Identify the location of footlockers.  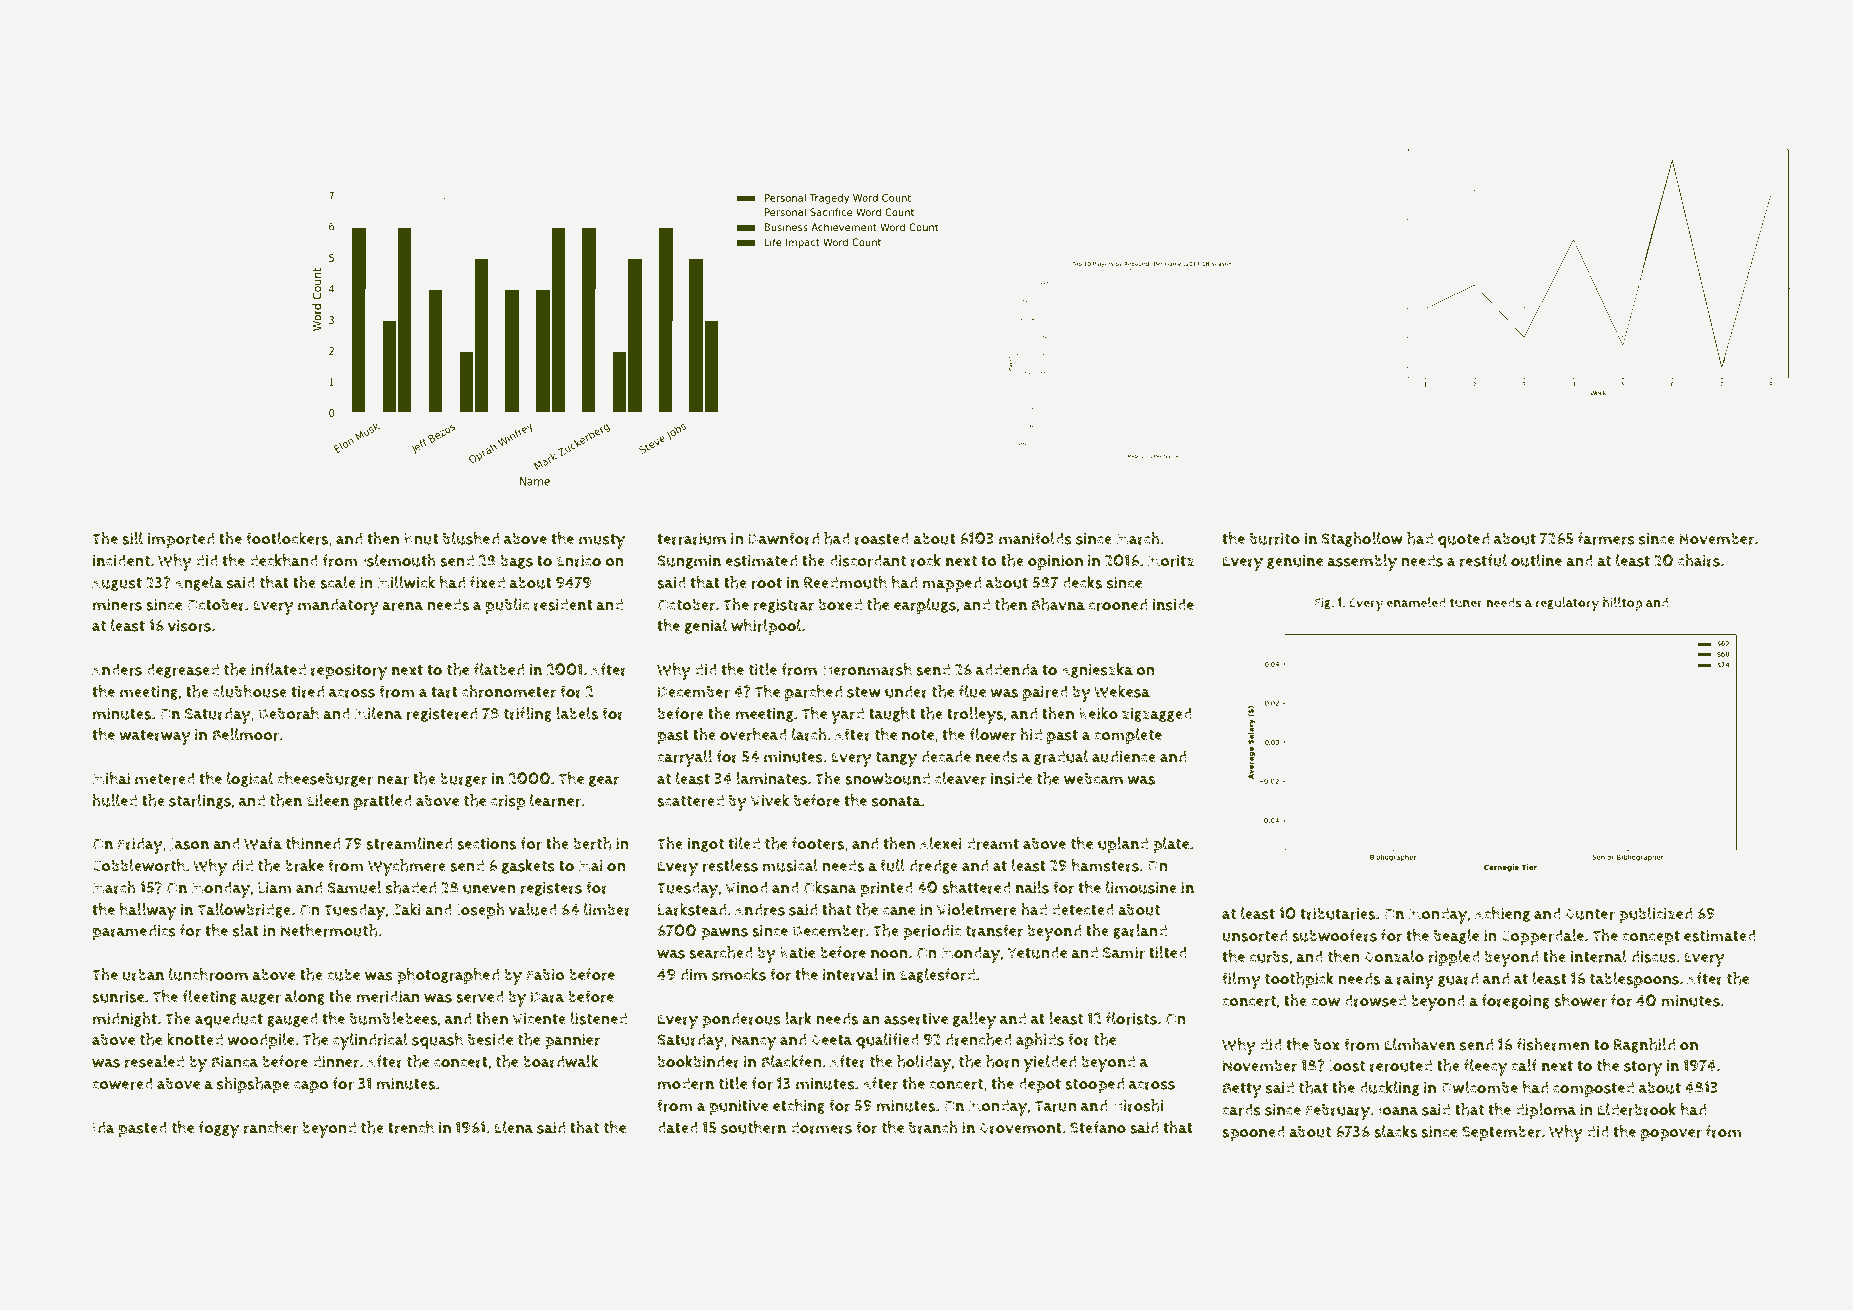
(287, 538).
